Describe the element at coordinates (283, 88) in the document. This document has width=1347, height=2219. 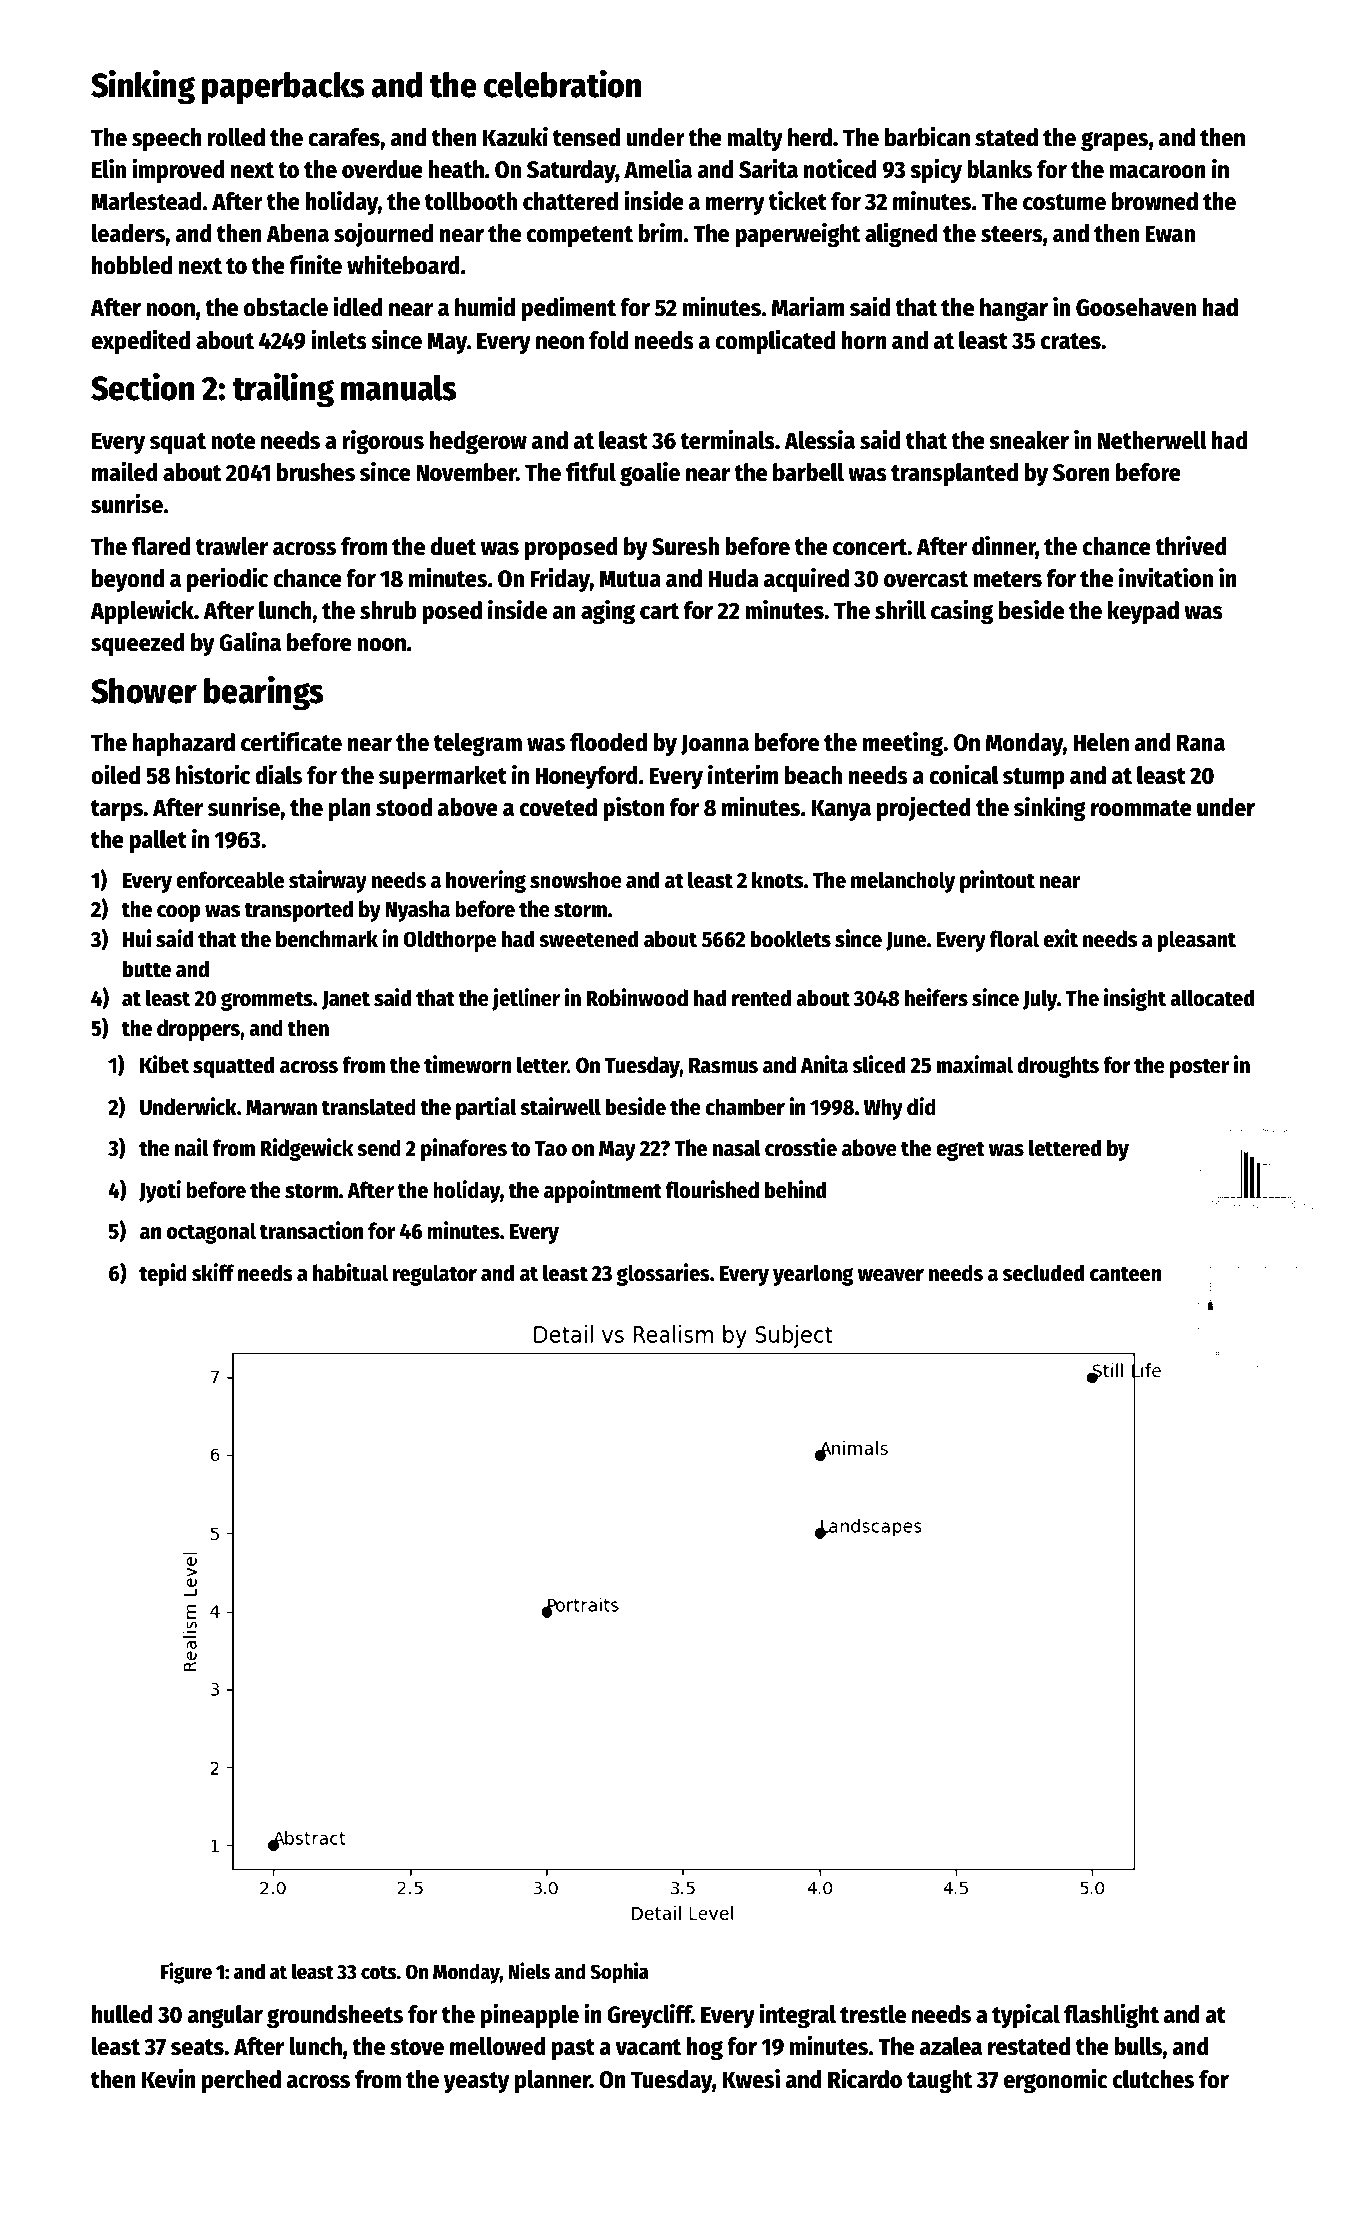
I see `paperbacks` at that location.
